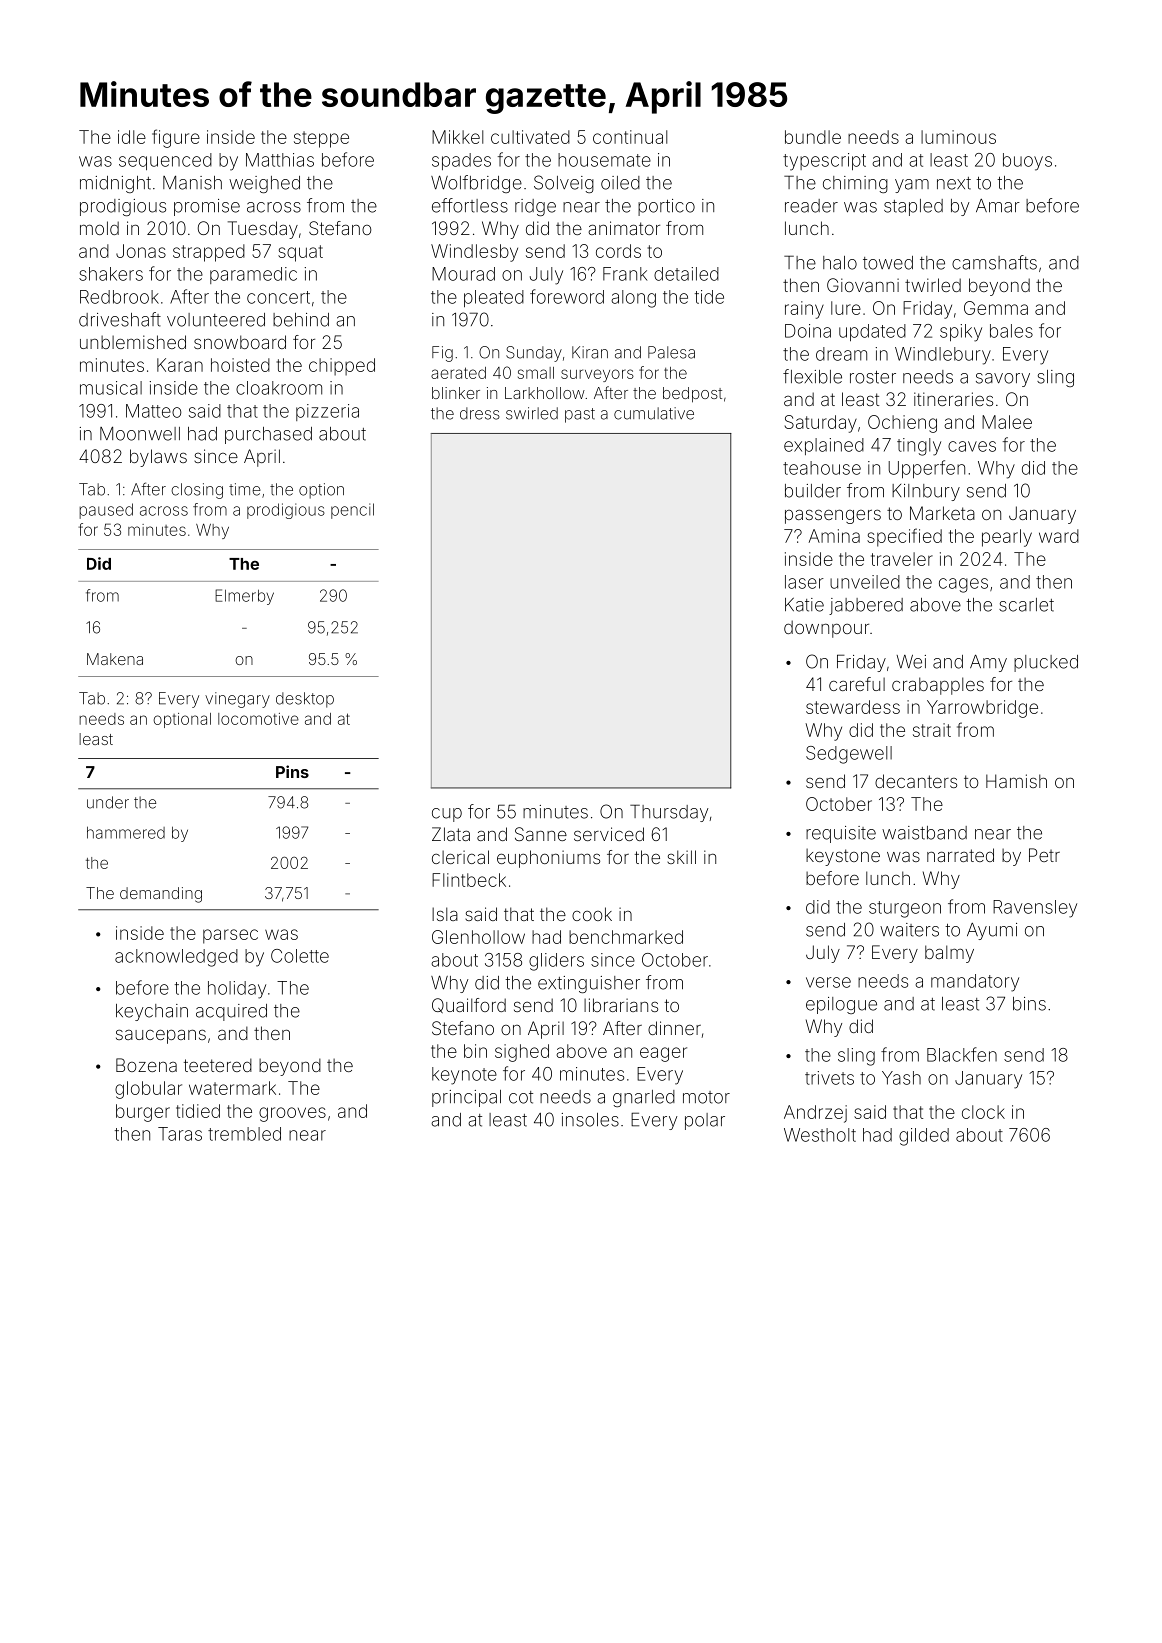  What do you see at coordinates (663, 1054) in the page?
I see `eager` at bounding box center [663, 1054].
